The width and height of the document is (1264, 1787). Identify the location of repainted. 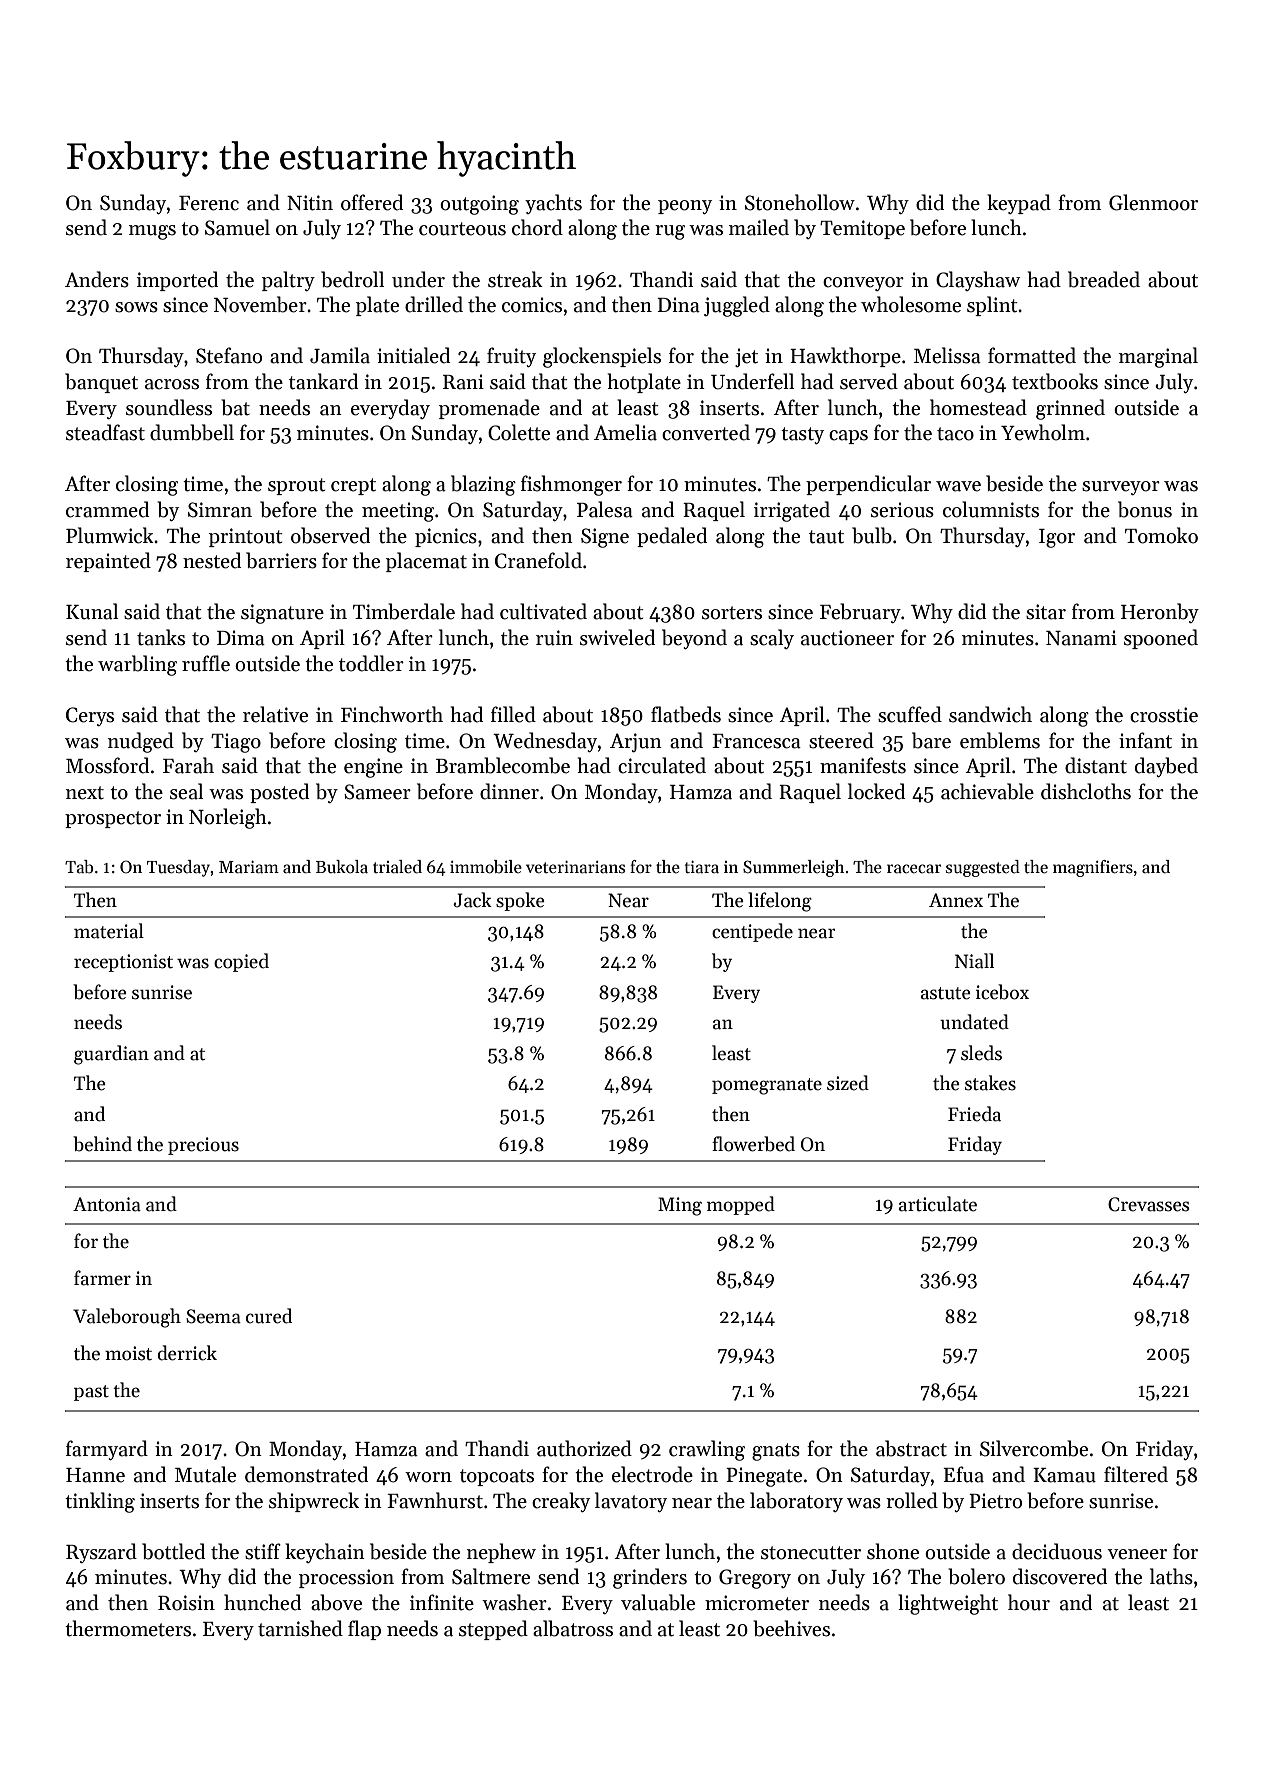
(108, 562).
